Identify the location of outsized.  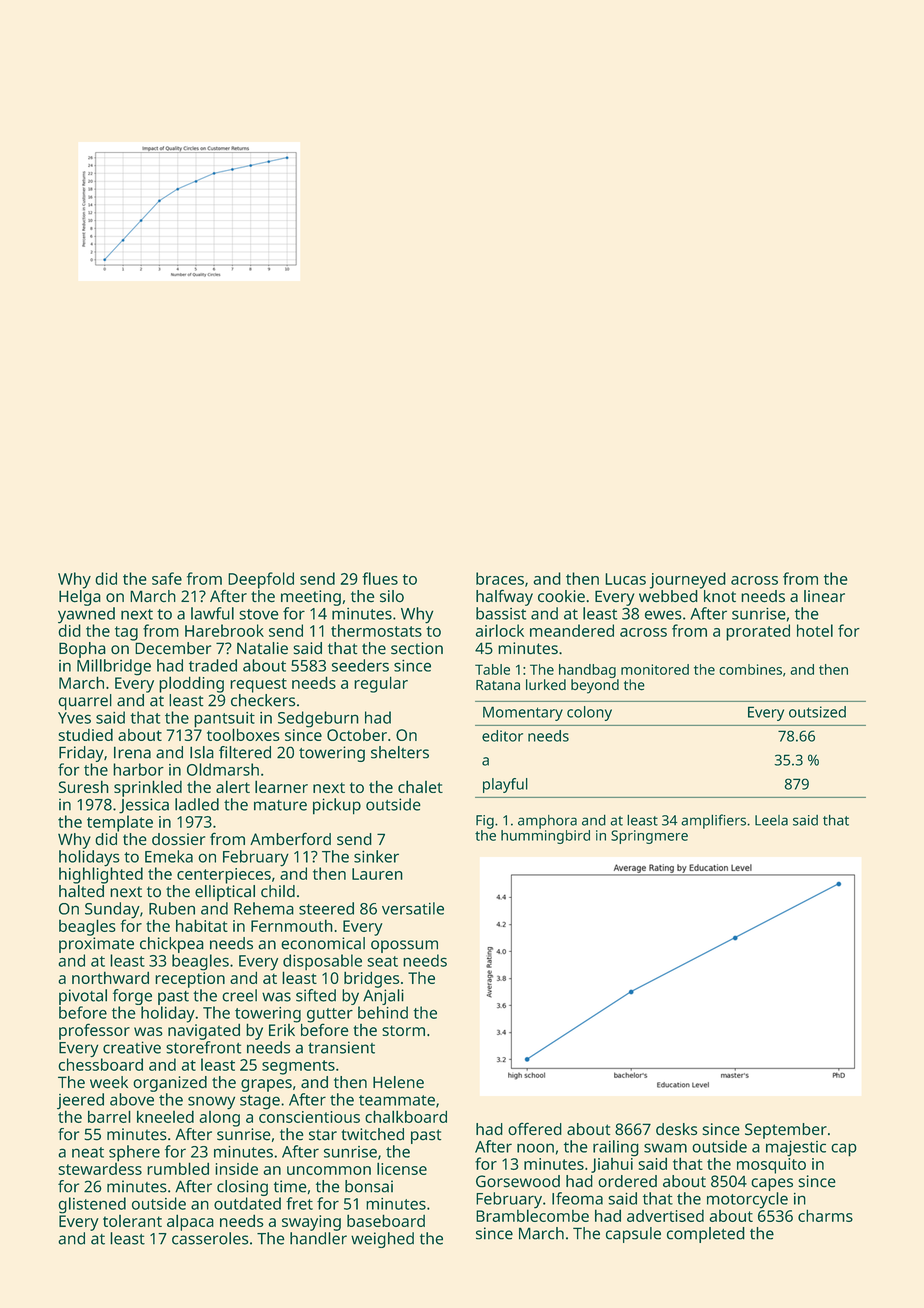
(817, 712).
